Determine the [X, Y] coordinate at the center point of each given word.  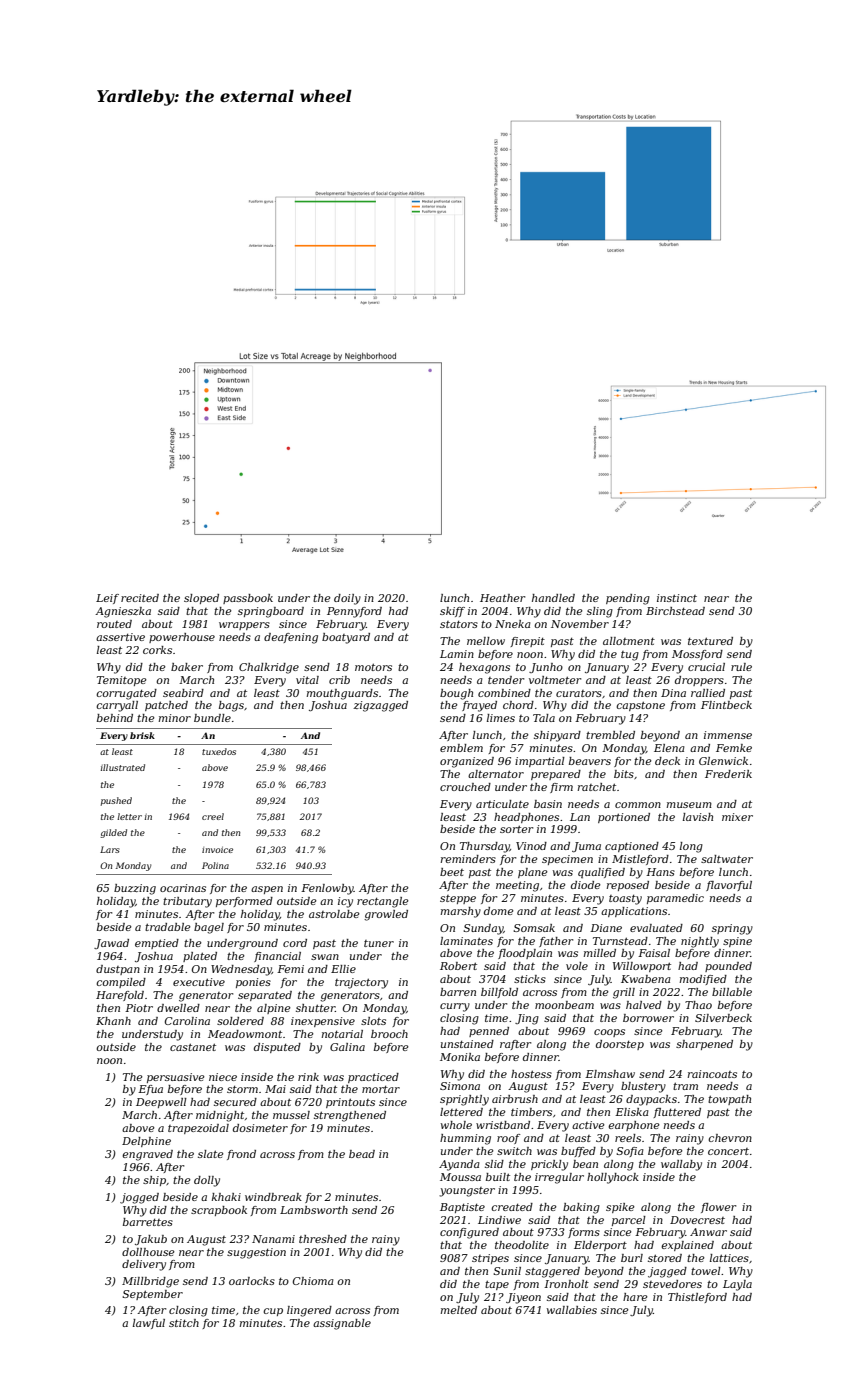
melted [458, 1310]
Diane [606, 928]
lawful [149, 1324]
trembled [610, 735]
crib [339, 680]
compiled [121, 983]
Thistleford [697, 1298]
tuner [379, 943]
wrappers [244, 626]
